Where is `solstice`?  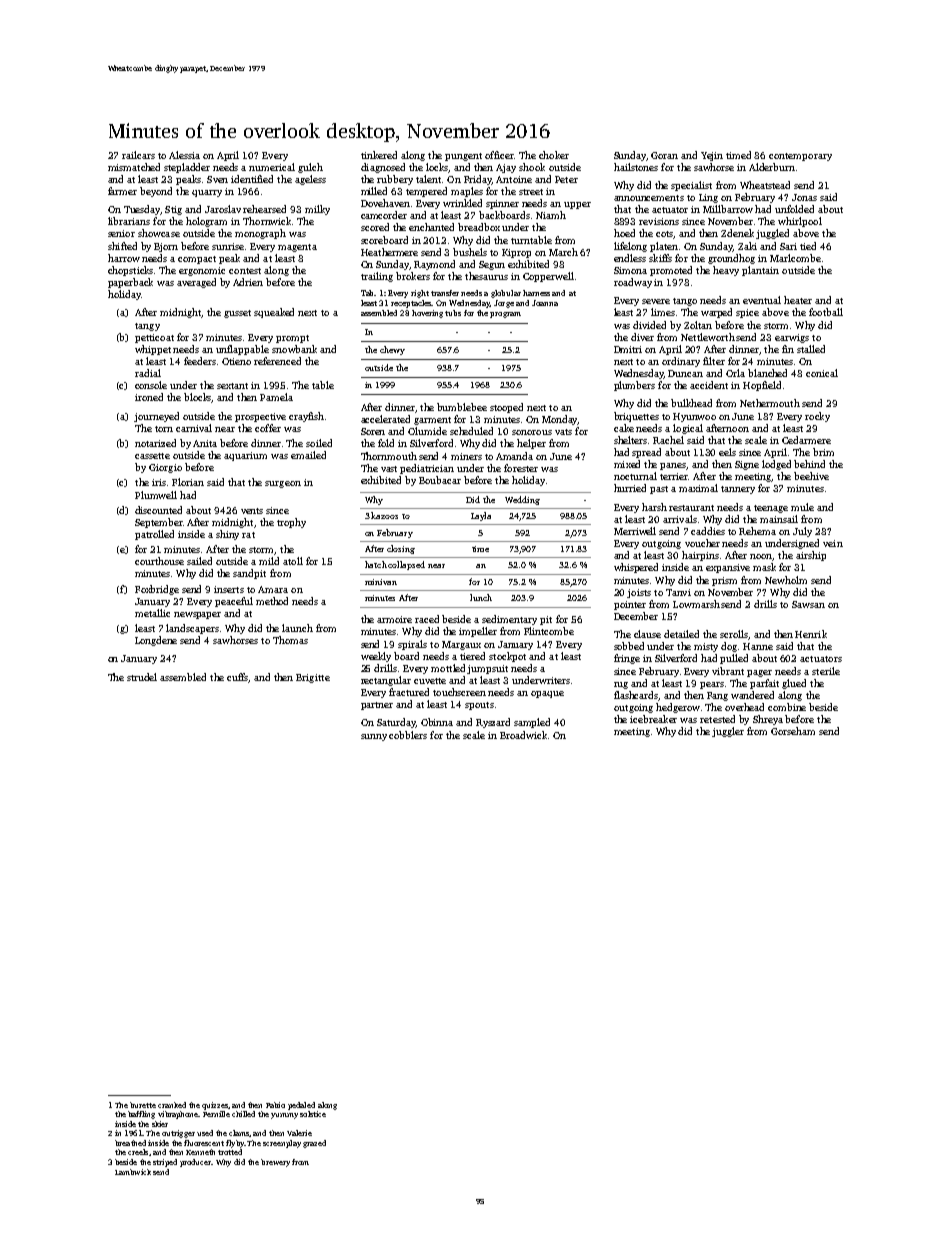 solstice is located at coordinates (313, 1114).
